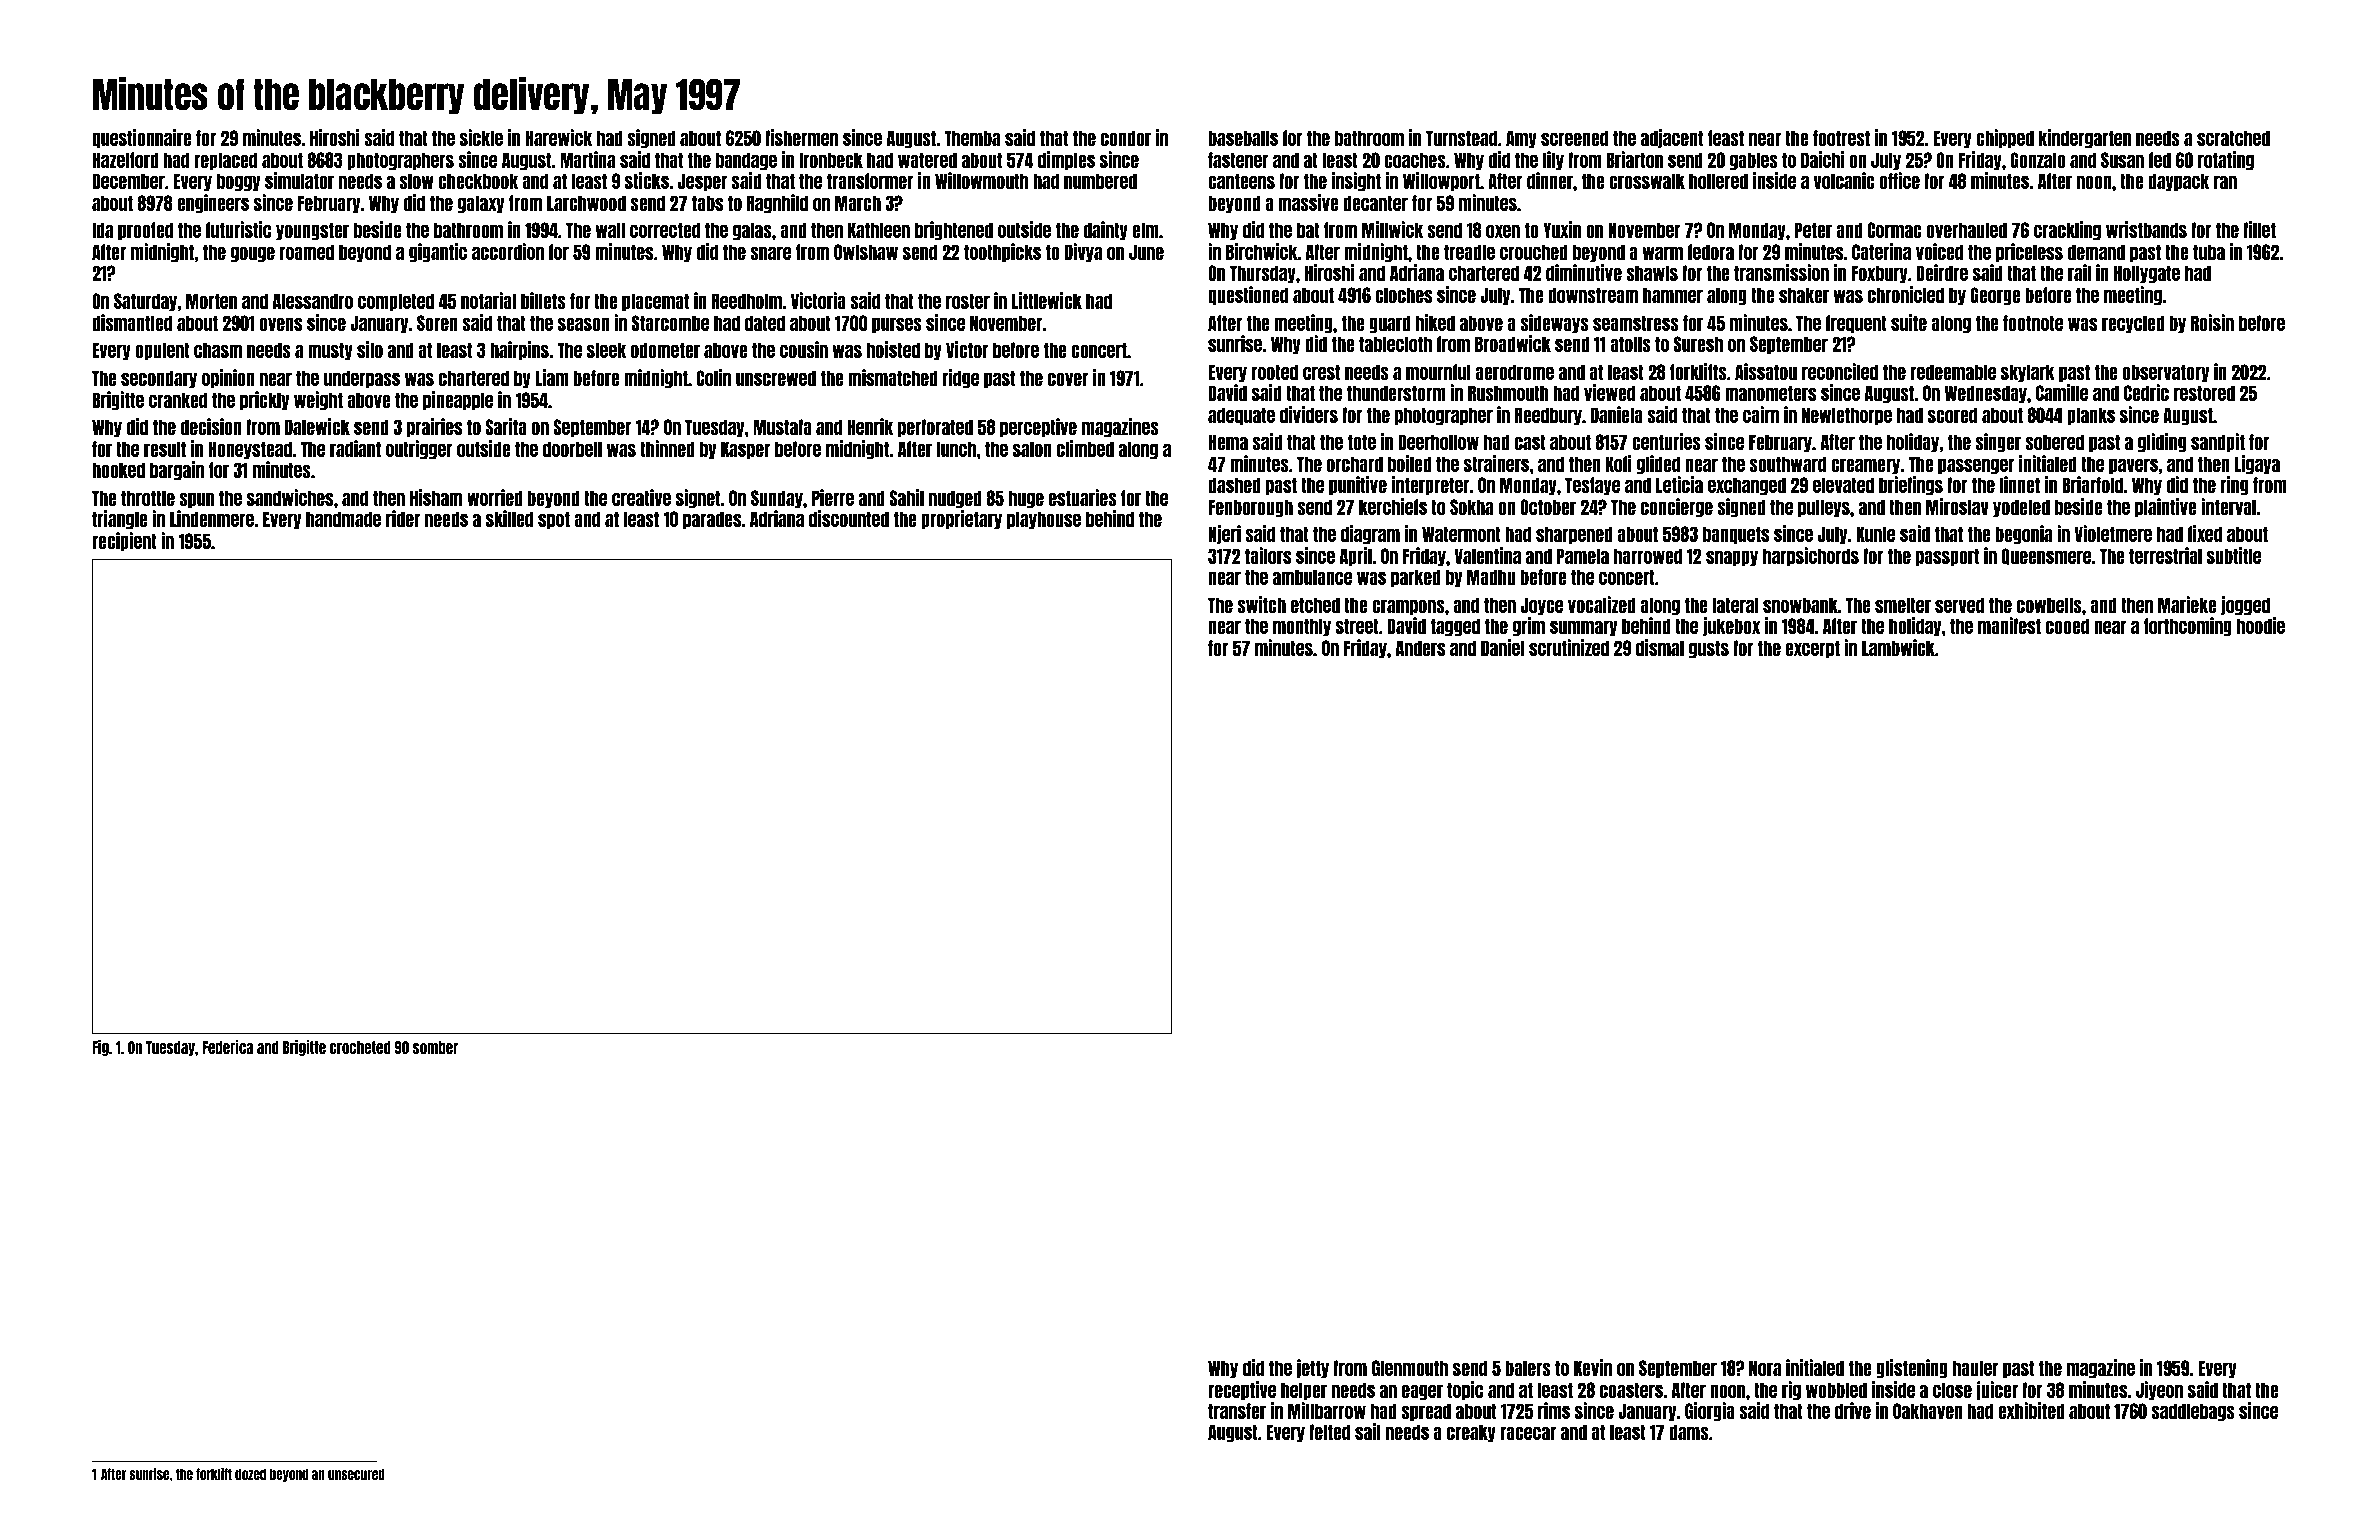  I want to click on recipient, so click(124, 541).
